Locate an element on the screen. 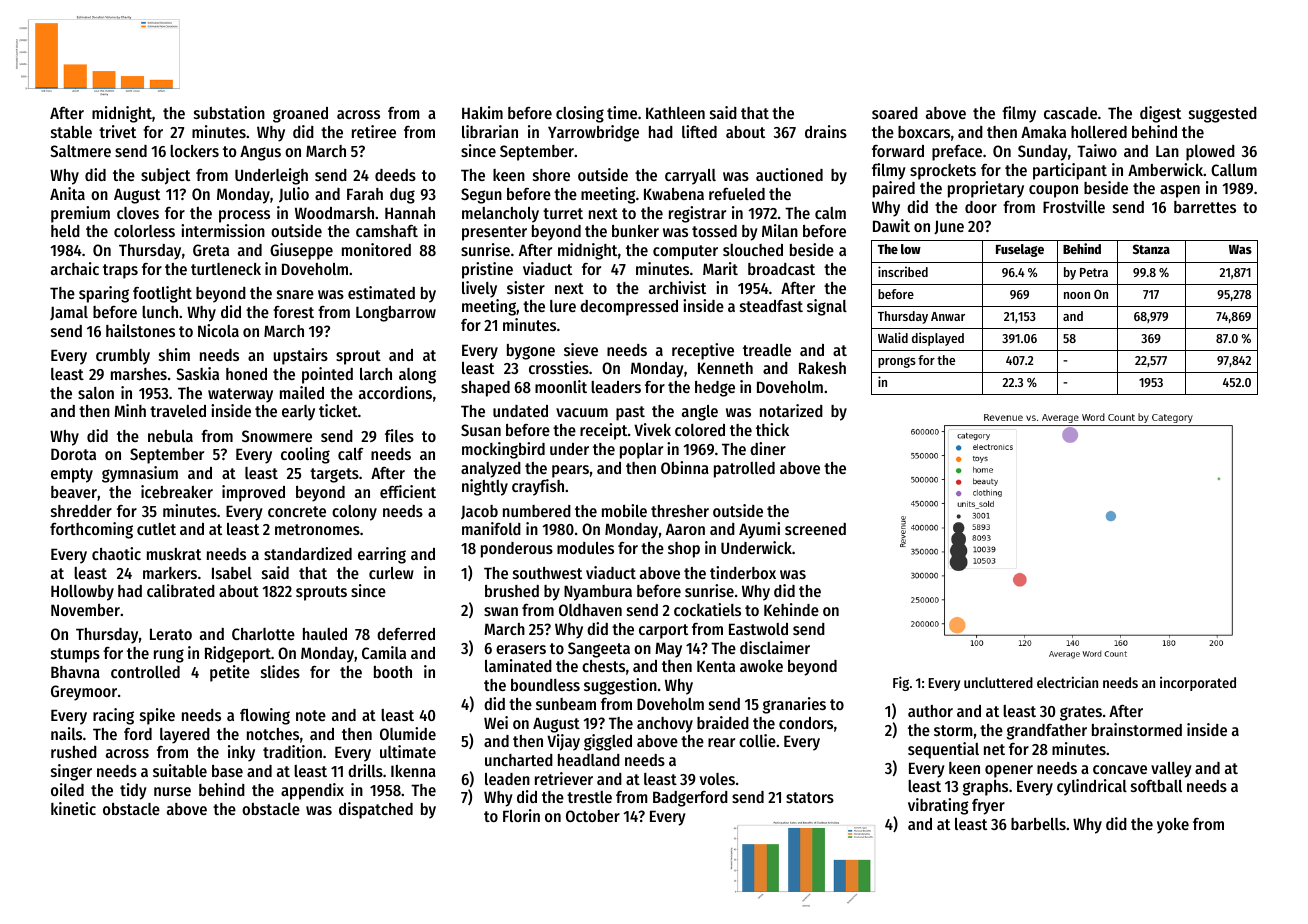 The height and width of the screenshot is (924, 1308). electrician is located at coordinates (1067, 682).
